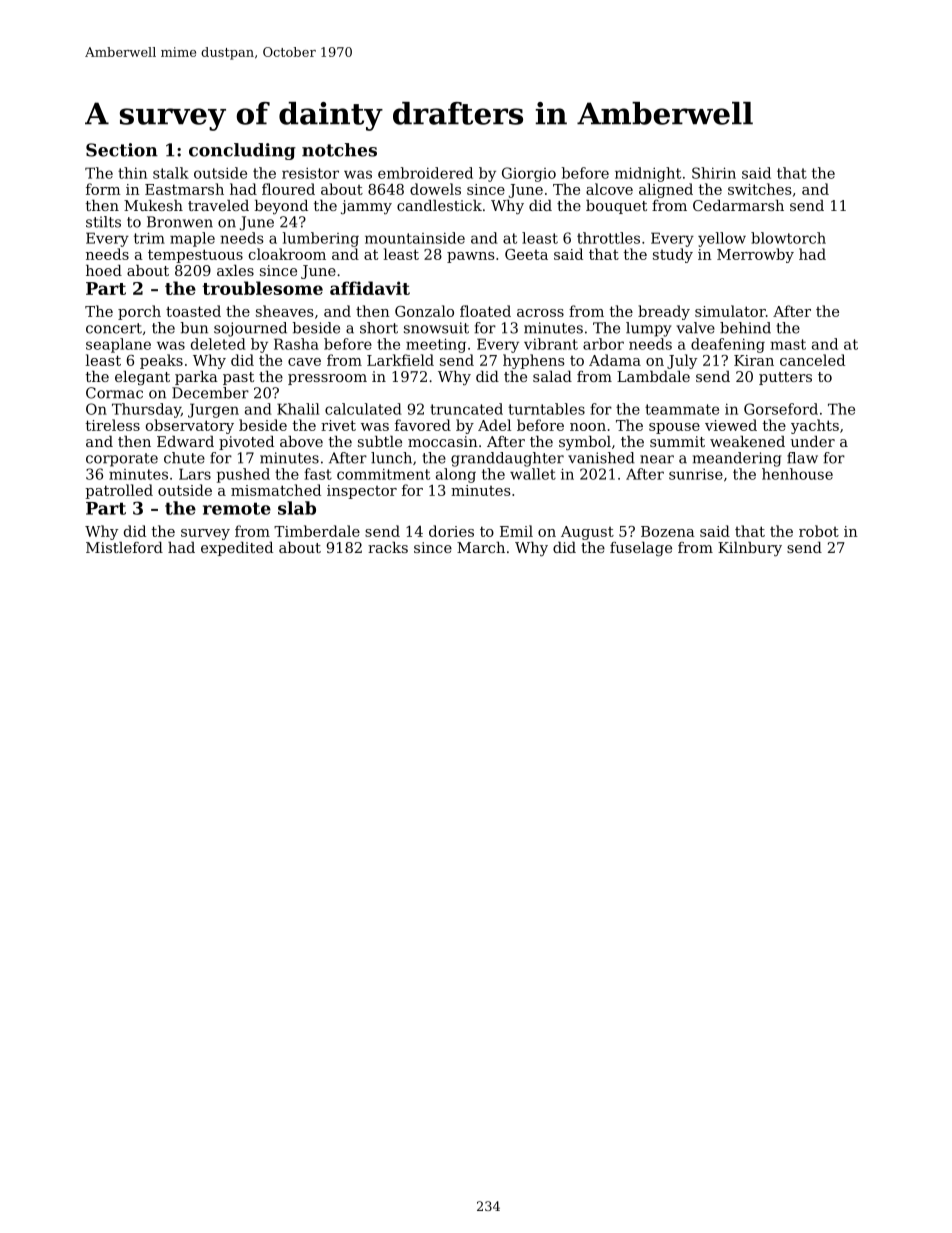 Image resolution: width=952 pixels, height=1233 pixels. I want to click on midnight, so click(648, 174).
